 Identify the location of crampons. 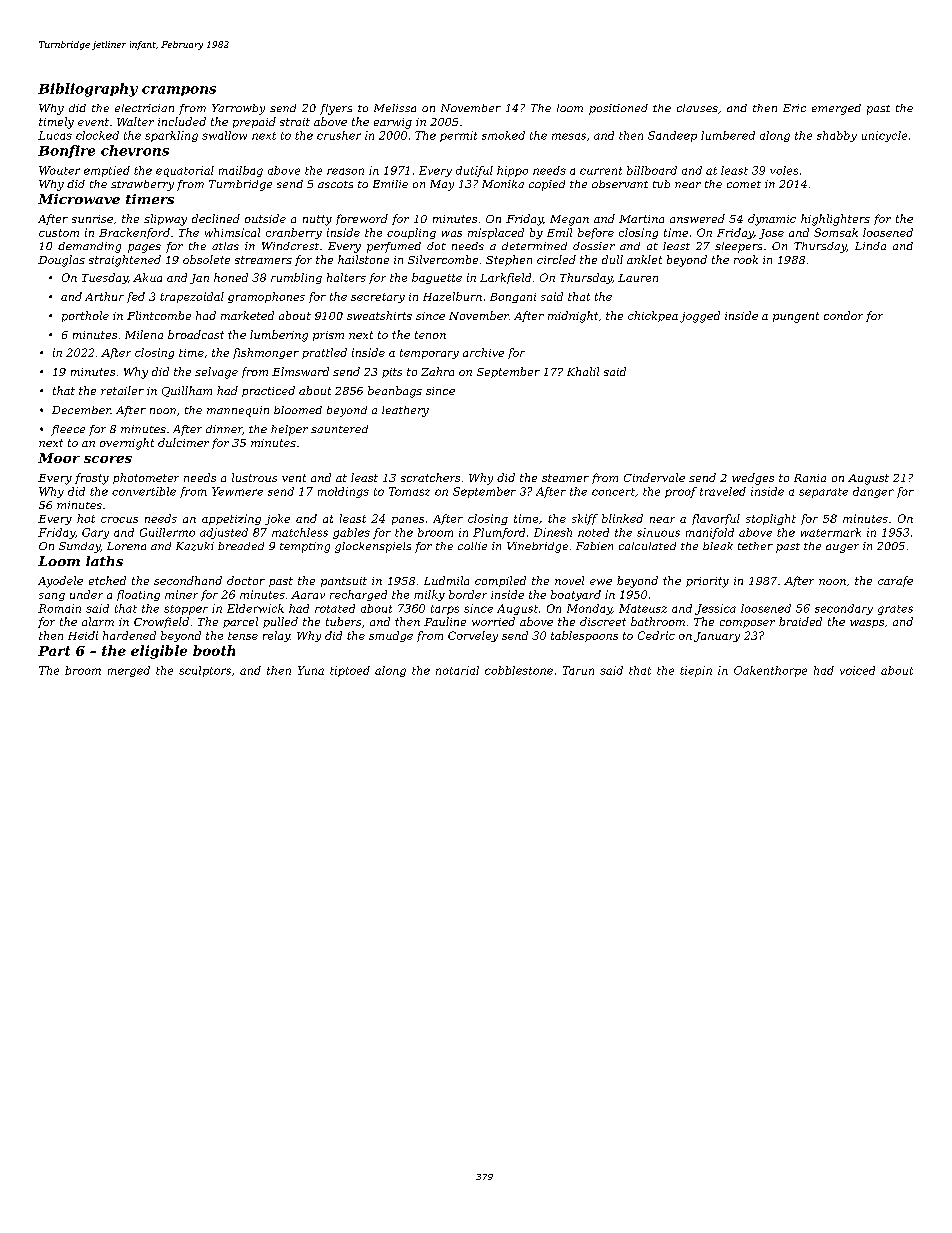
(179, 91).
